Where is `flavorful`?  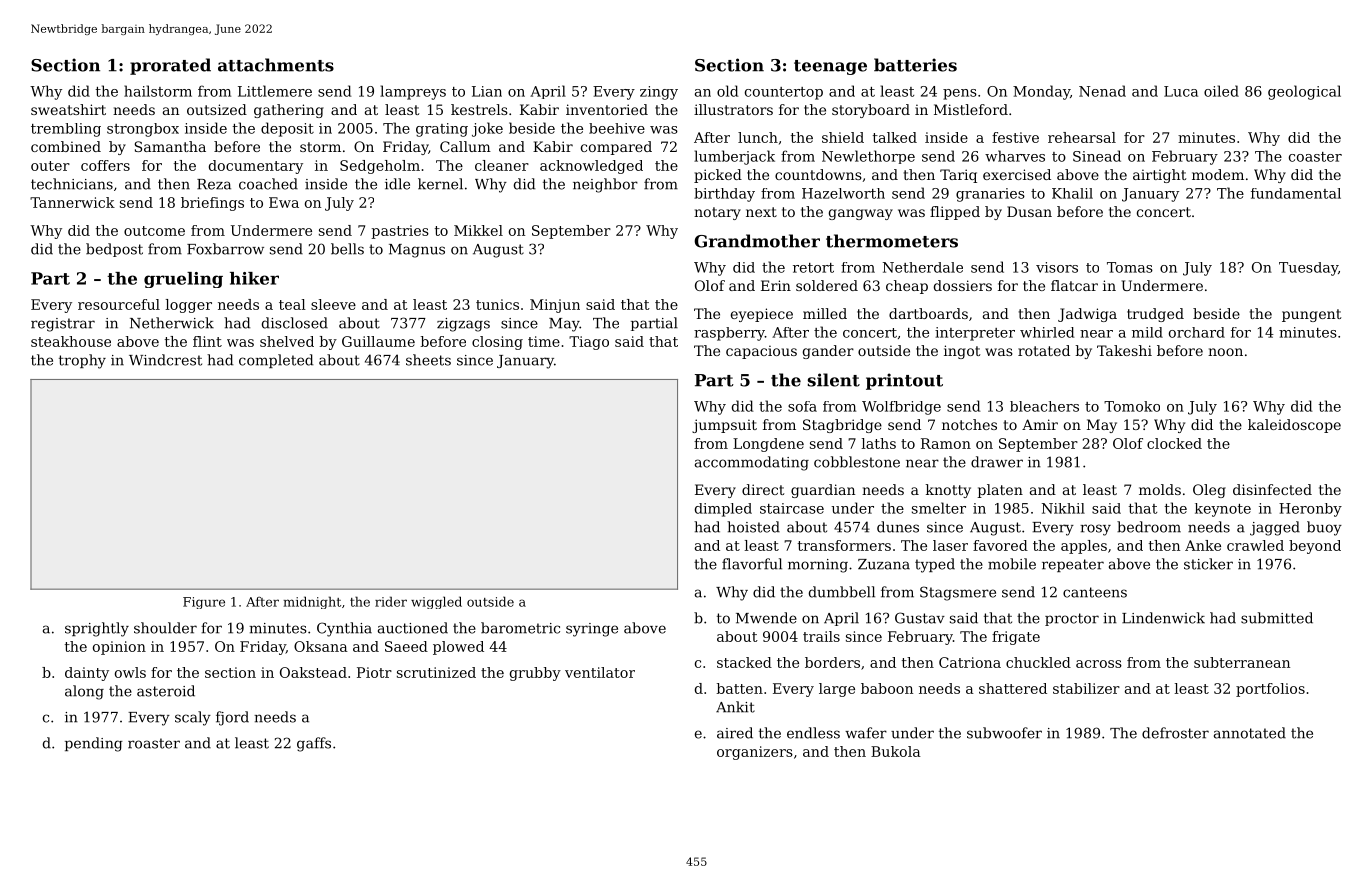 flavorful is located at coordinates (752, 564).
